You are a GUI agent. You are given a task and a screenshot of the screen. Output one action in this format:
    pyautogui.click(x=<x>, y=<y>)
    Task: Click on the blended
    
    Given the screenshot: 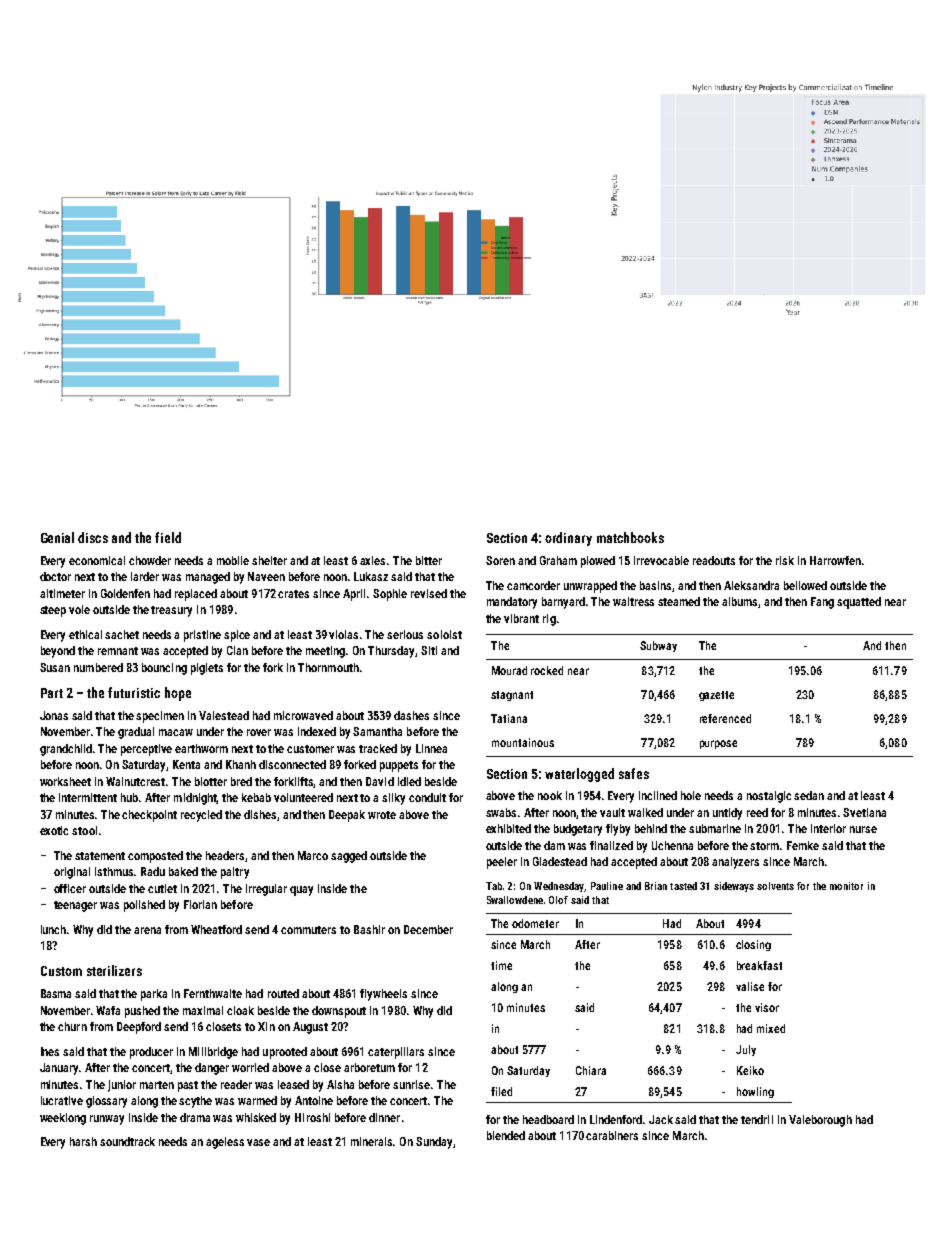 What is the action you would take?
    pyautogui.click(x=506, y=1135)
